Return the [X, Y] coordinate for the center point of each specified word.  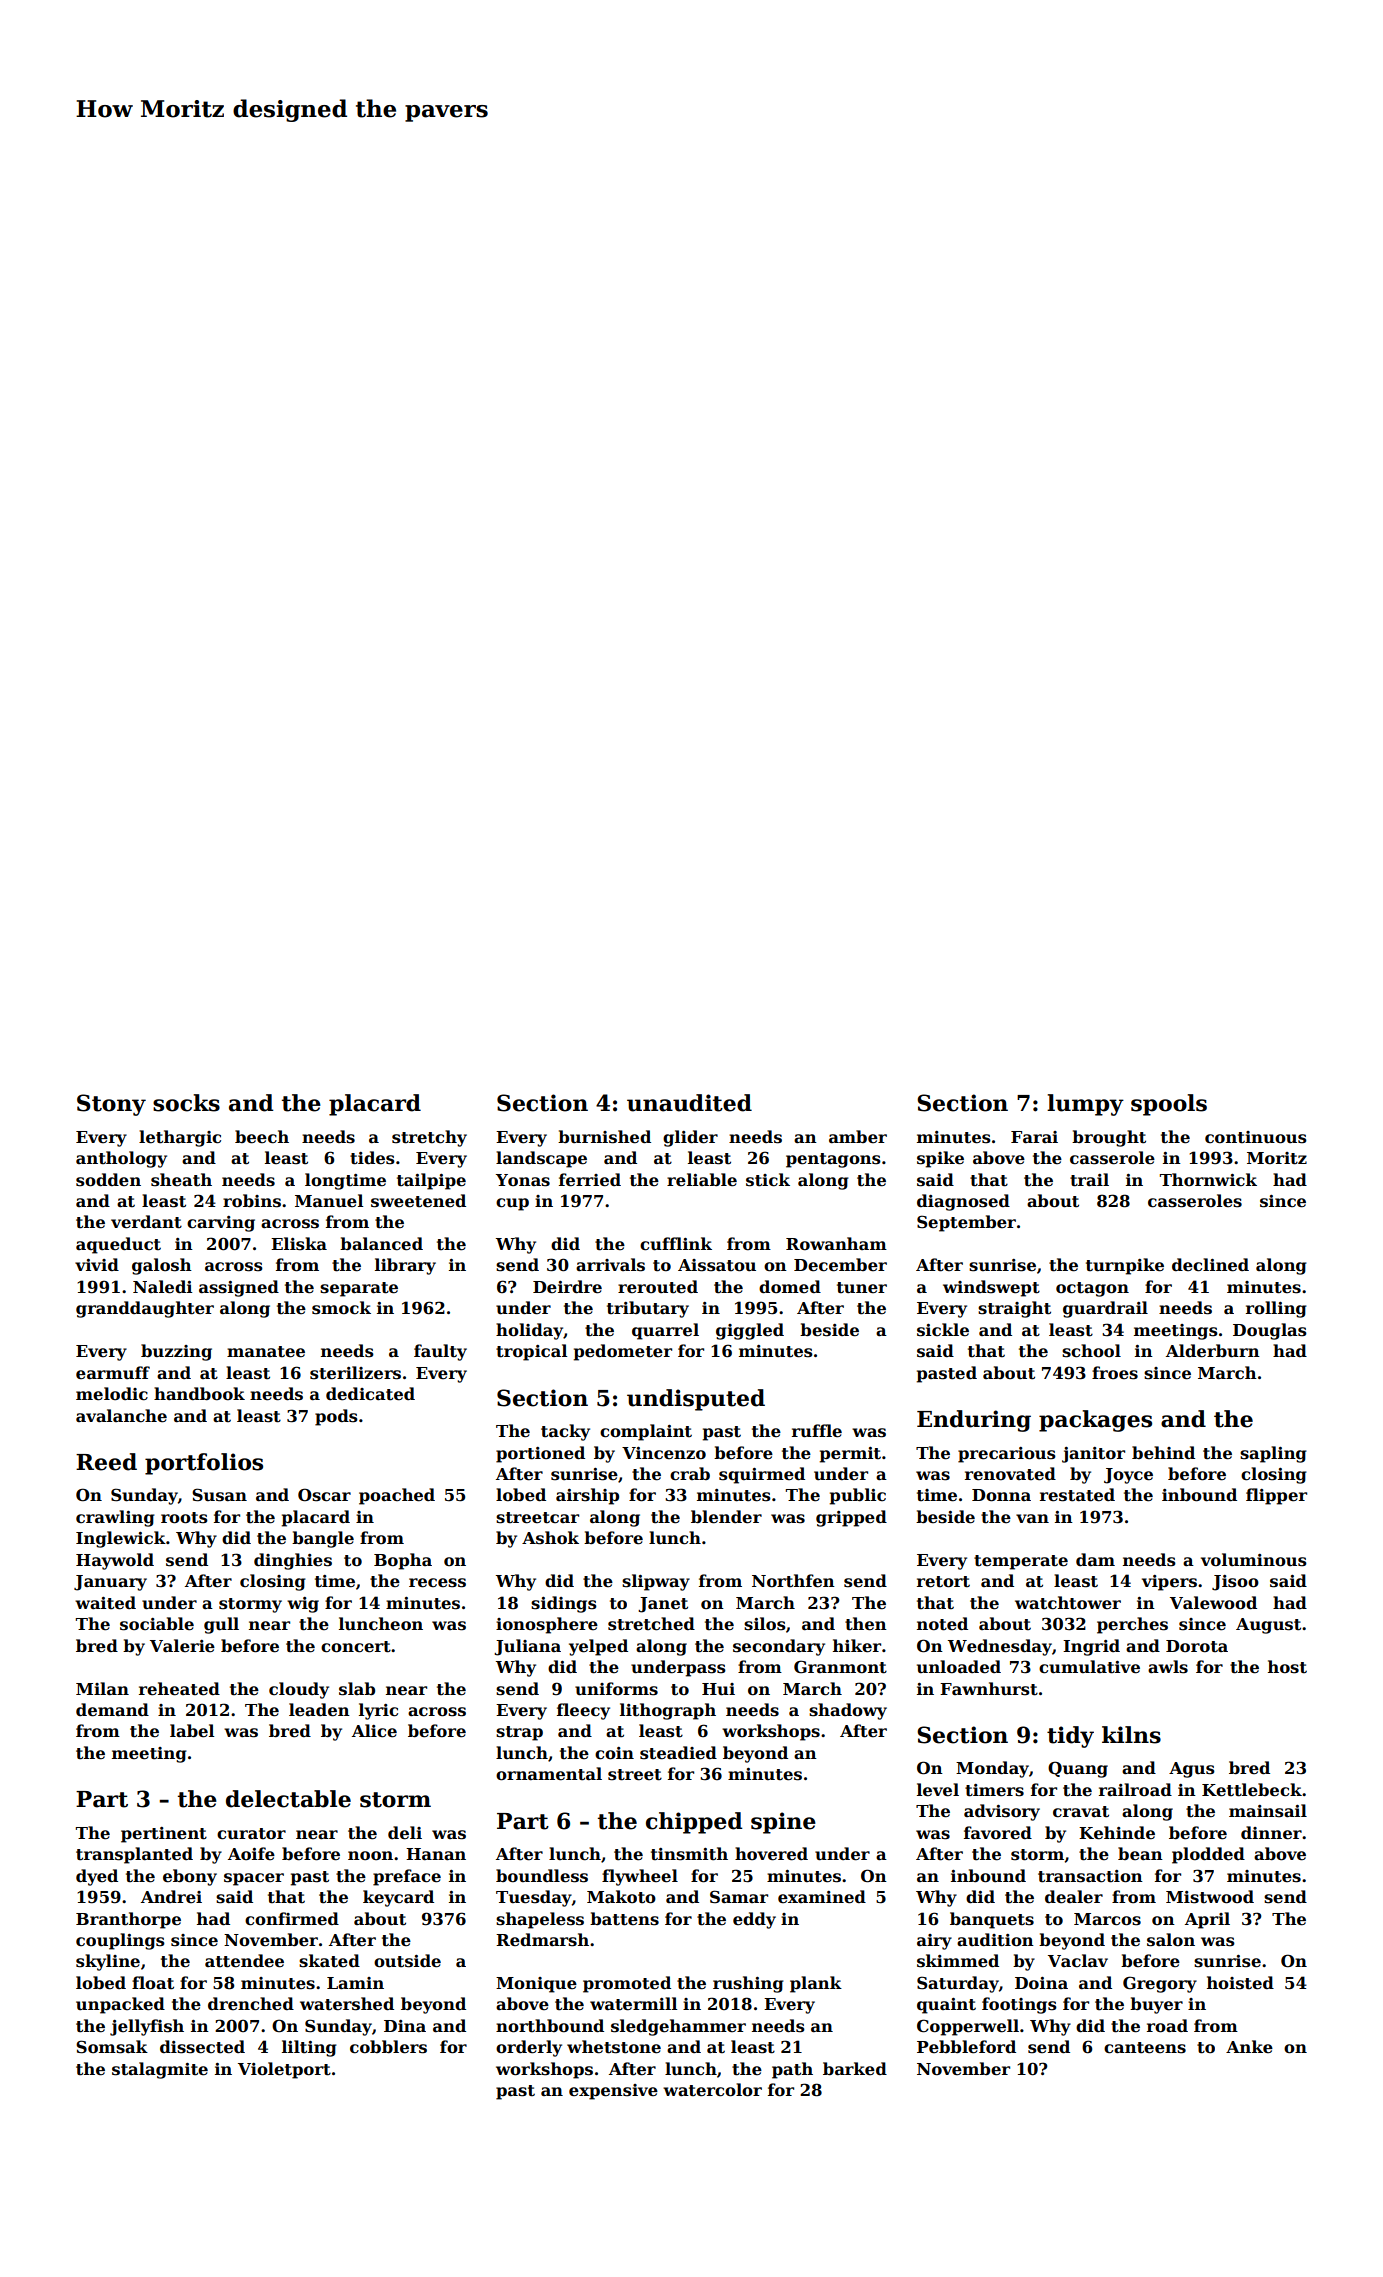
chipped [694, 1823]
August [1268, 1626]
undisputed [696, 1400]
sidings [564, 1604]
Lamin [355, 1983]
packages [1095, 1421]
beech [262, 1137]
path [792, 2070]
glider [690, 1138]
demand [112, 1710]
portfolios [204, 1464]
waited [105, 1603]
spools [1169, 1105]
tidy [1070, 1737]
